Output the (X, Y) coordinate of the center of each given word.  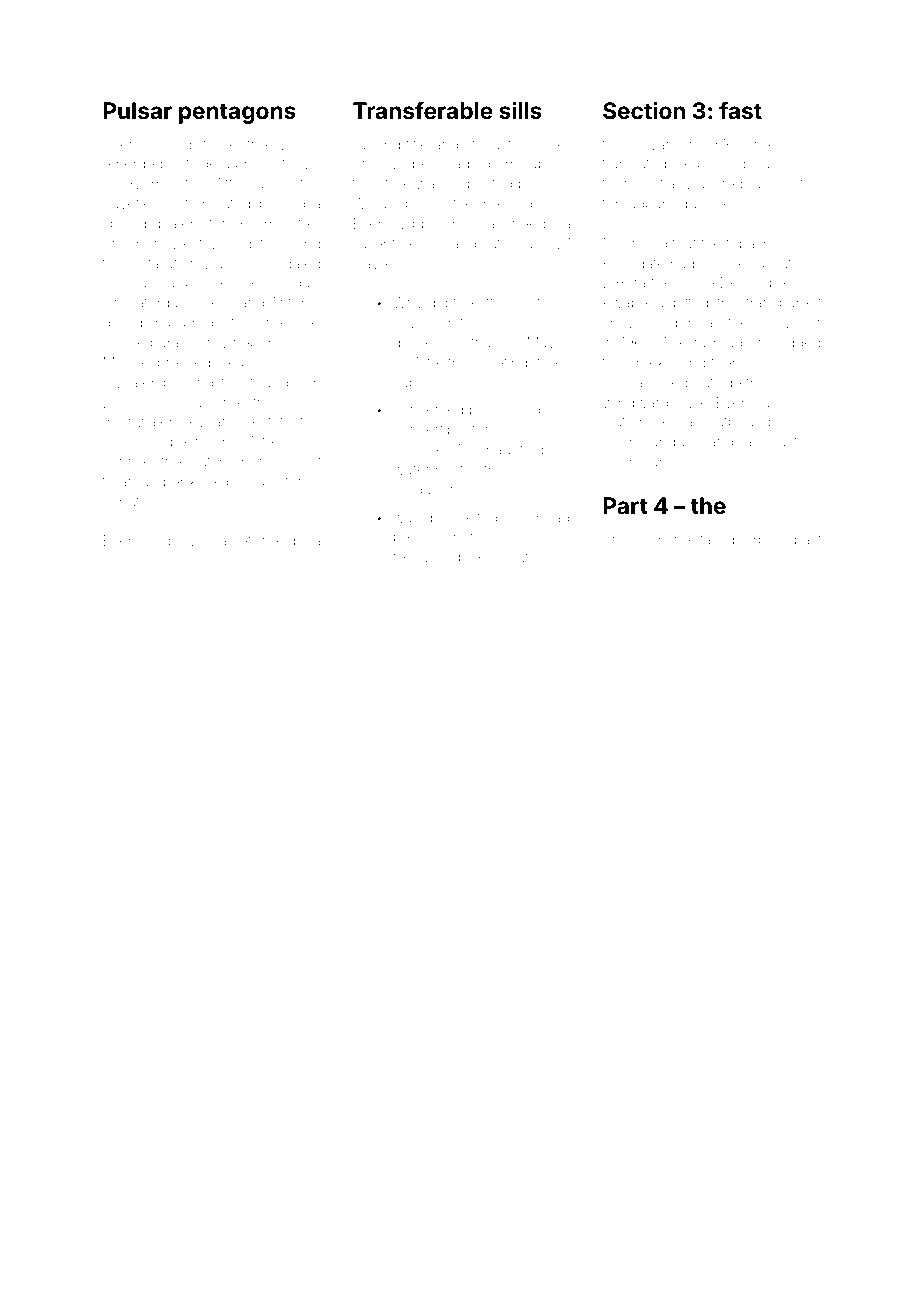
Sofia (658, 183)
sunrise (127, 461)
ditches (416, 342)
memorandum (650, 441)
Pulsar (137, 110)
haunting (515, 451)
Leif (757, 362)
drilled (122, 322)
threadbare (638, 203)
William (376, 203)
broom (799, 144)
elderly (173, 542)
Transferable (423, 110)
